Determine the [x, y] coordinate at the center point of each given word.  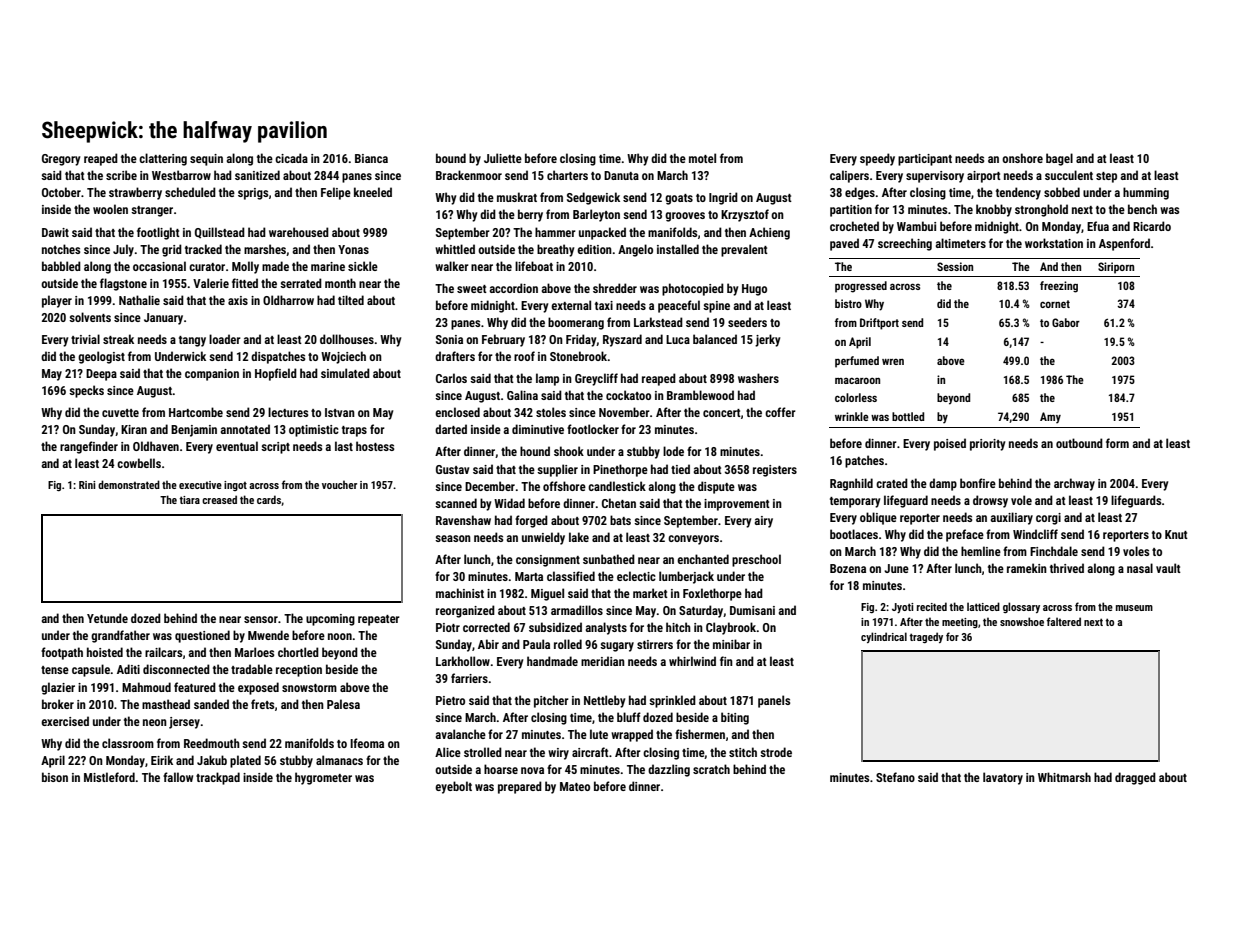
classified [571, 576]
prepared [520, 787]
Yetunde [107, 618]
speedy [877, 159]
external [571, 305]
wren [893, 362]
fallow [178, 777]
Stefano [895, 777]
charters [567, 175]
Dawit [55, 232]
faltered [1064, 621]
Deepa [101, 375]
